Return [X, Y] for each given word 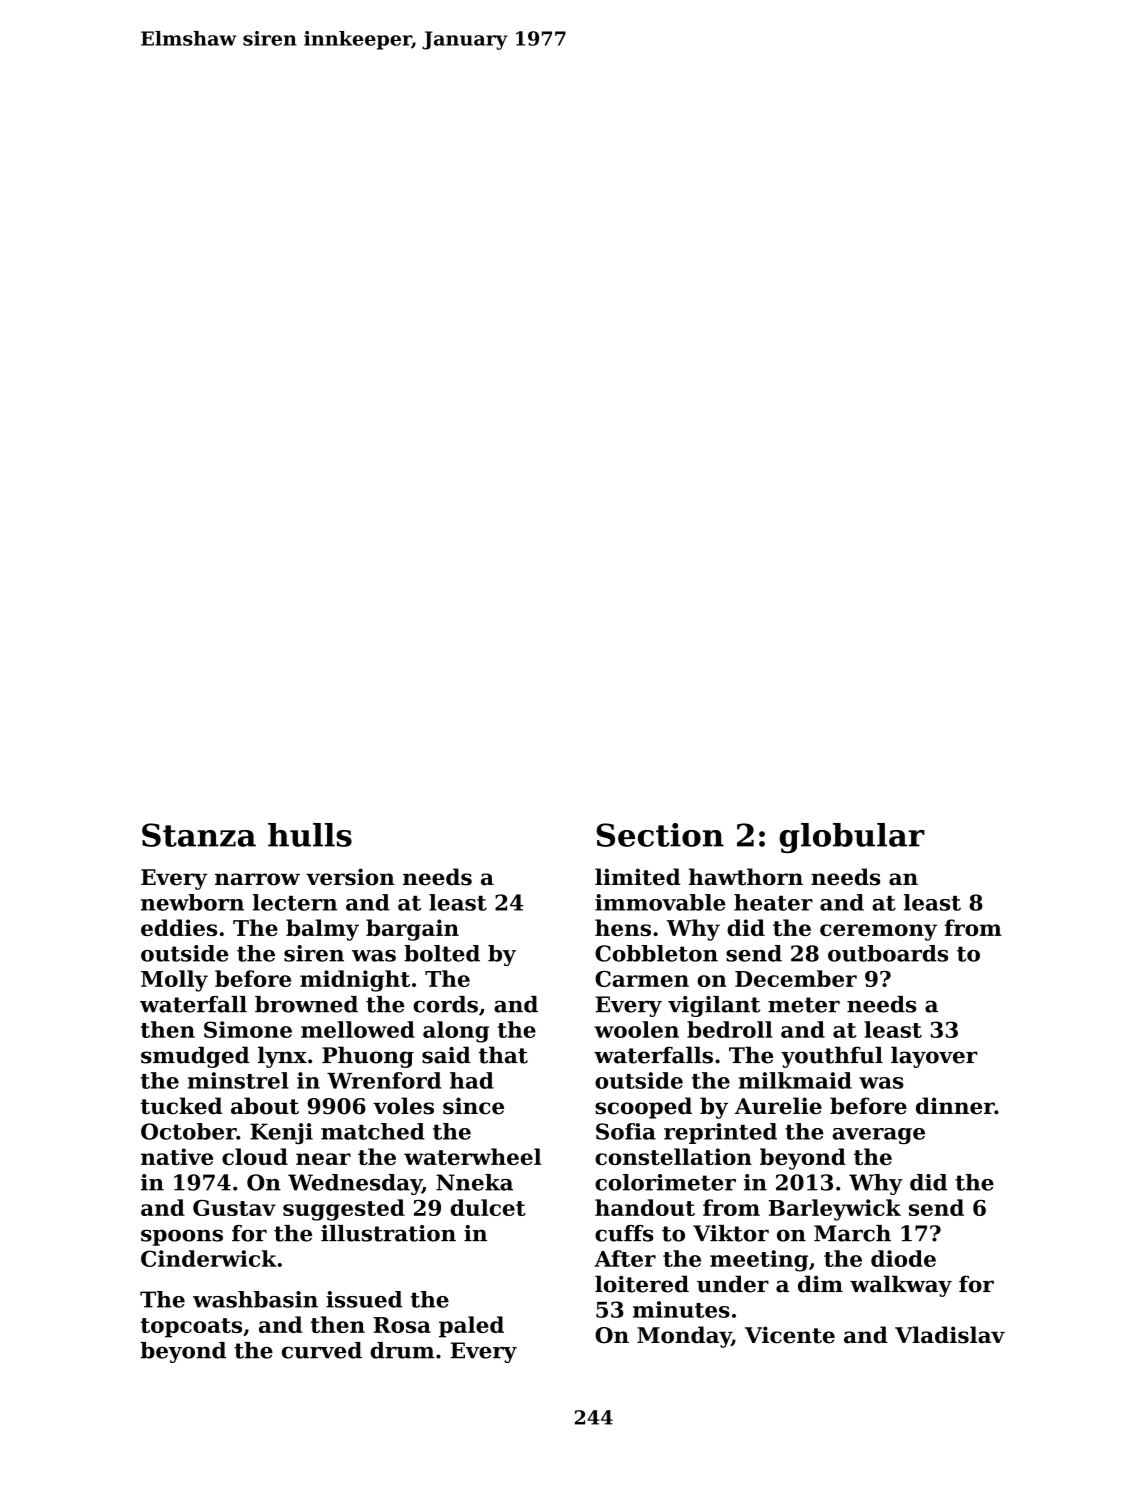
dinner [955, 1106]
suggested [344, 1210]
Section [660, 835]
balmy [322, 930]
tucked [181, 1106]
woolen [636, 1029]
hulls [310, 835]
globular [852, 838]
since [473, 1106]
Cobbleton [656, 953]
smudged [195, 1057]
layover [934, 1057]
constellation [673, 1156]
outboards [888, 953]
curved [322, 1350]
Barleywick [835, 1210]
